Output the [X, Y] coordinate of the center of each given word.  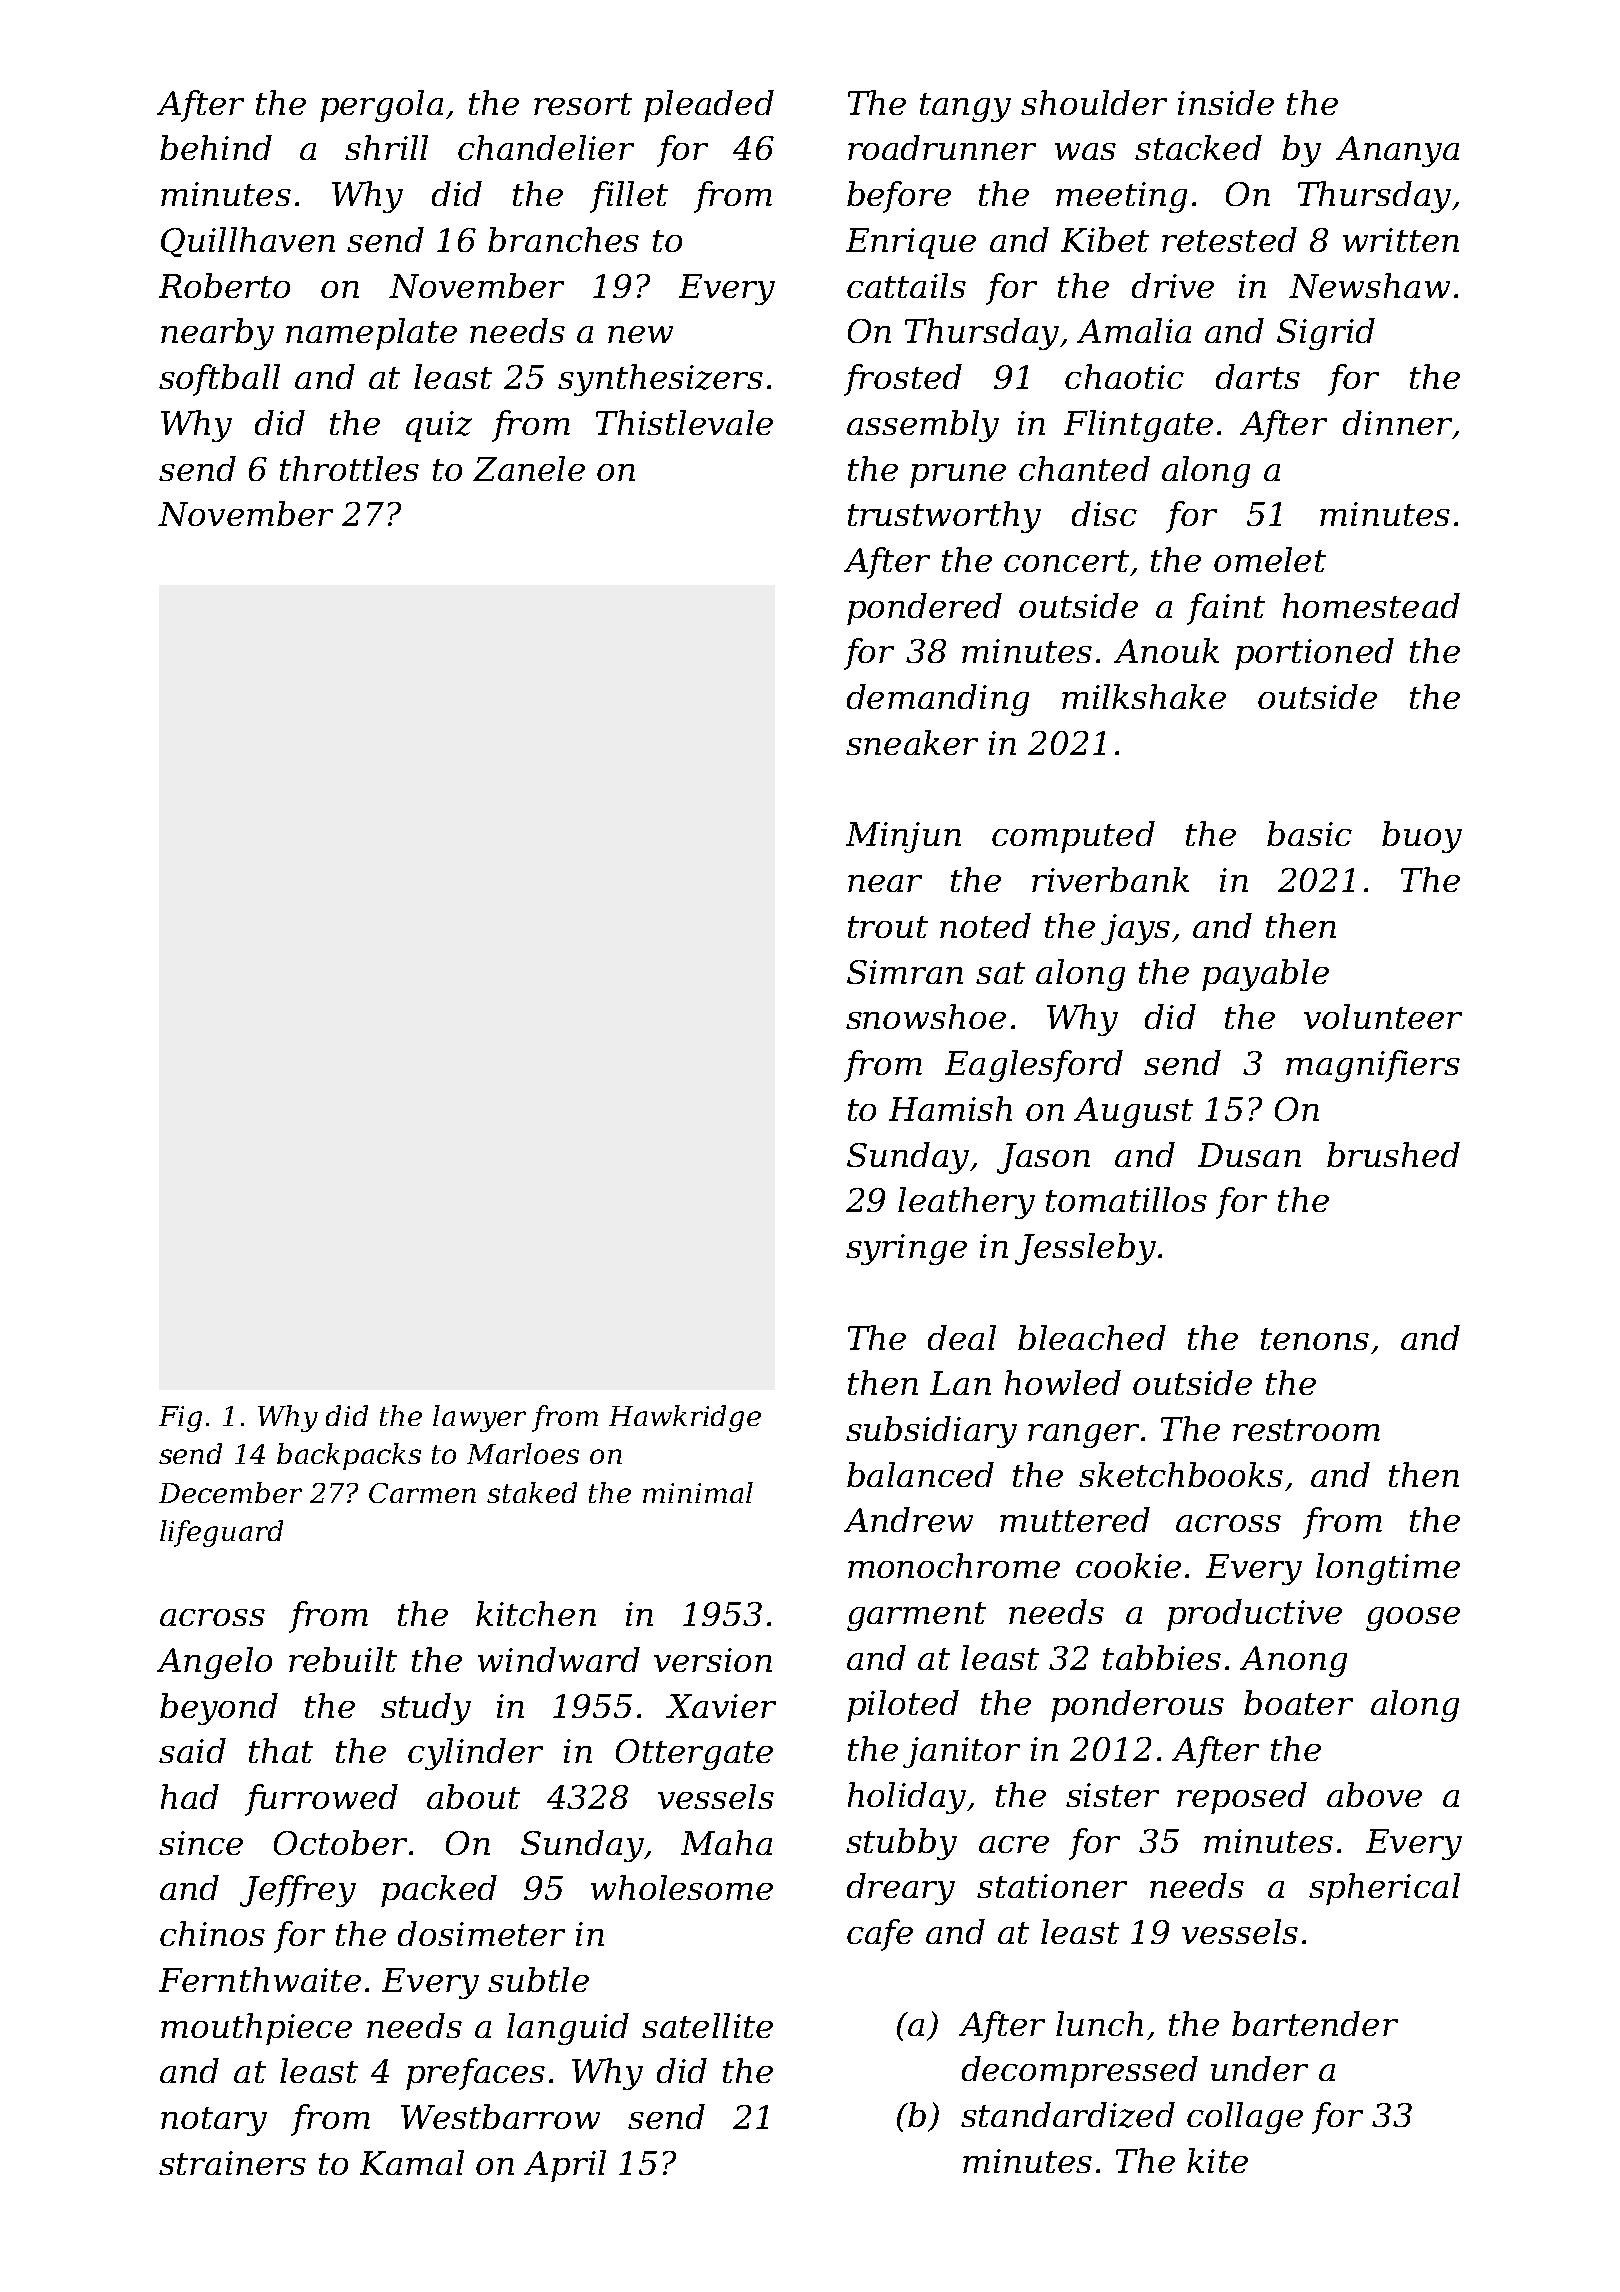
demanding [938, 700]
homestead [1371, 605]
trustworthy [944, 517]
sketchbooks [1181, 1474]
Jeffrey [298, 1891]
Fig [180, 1419]
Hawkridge [685, 1418]
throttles [349, 468]
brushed [1393, 1154]
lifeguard [221, 1533]
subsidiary [931, 1432]
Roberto [224, 285]
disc [1104, 513]
